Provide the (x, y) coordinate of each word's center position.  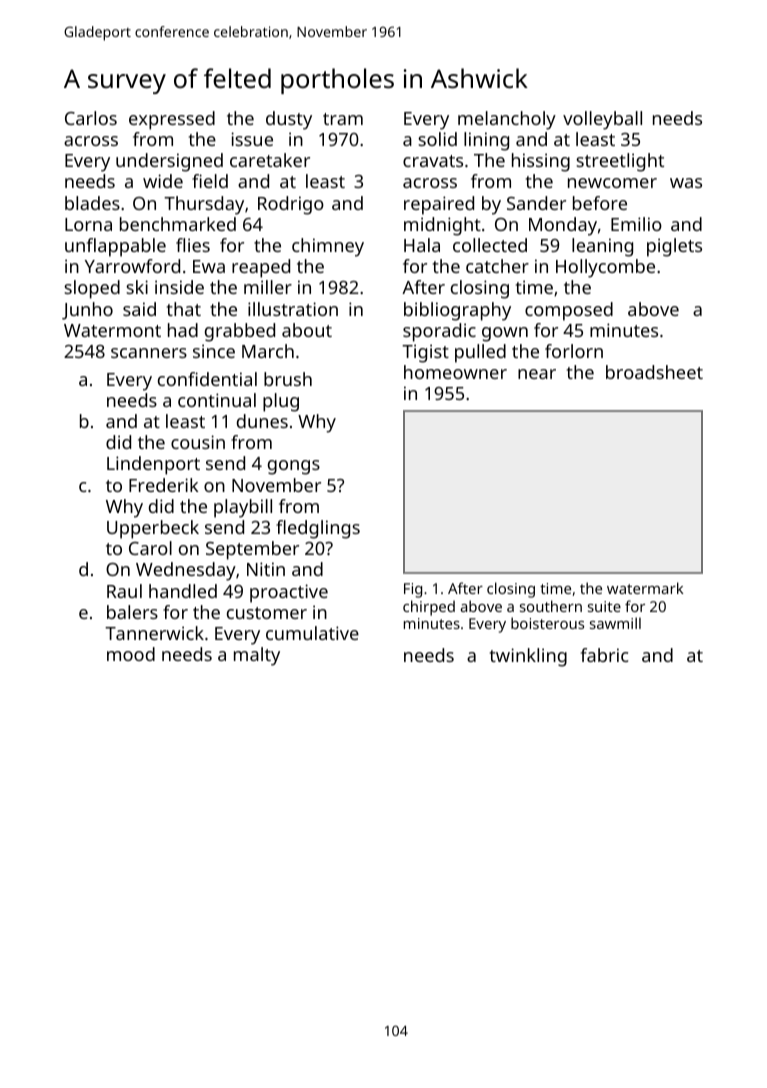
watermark (645, 588)
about (307, 330)
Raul (124, 591)
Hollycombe (605, 268)
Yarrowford (132, 266)
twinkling (528, 657)
